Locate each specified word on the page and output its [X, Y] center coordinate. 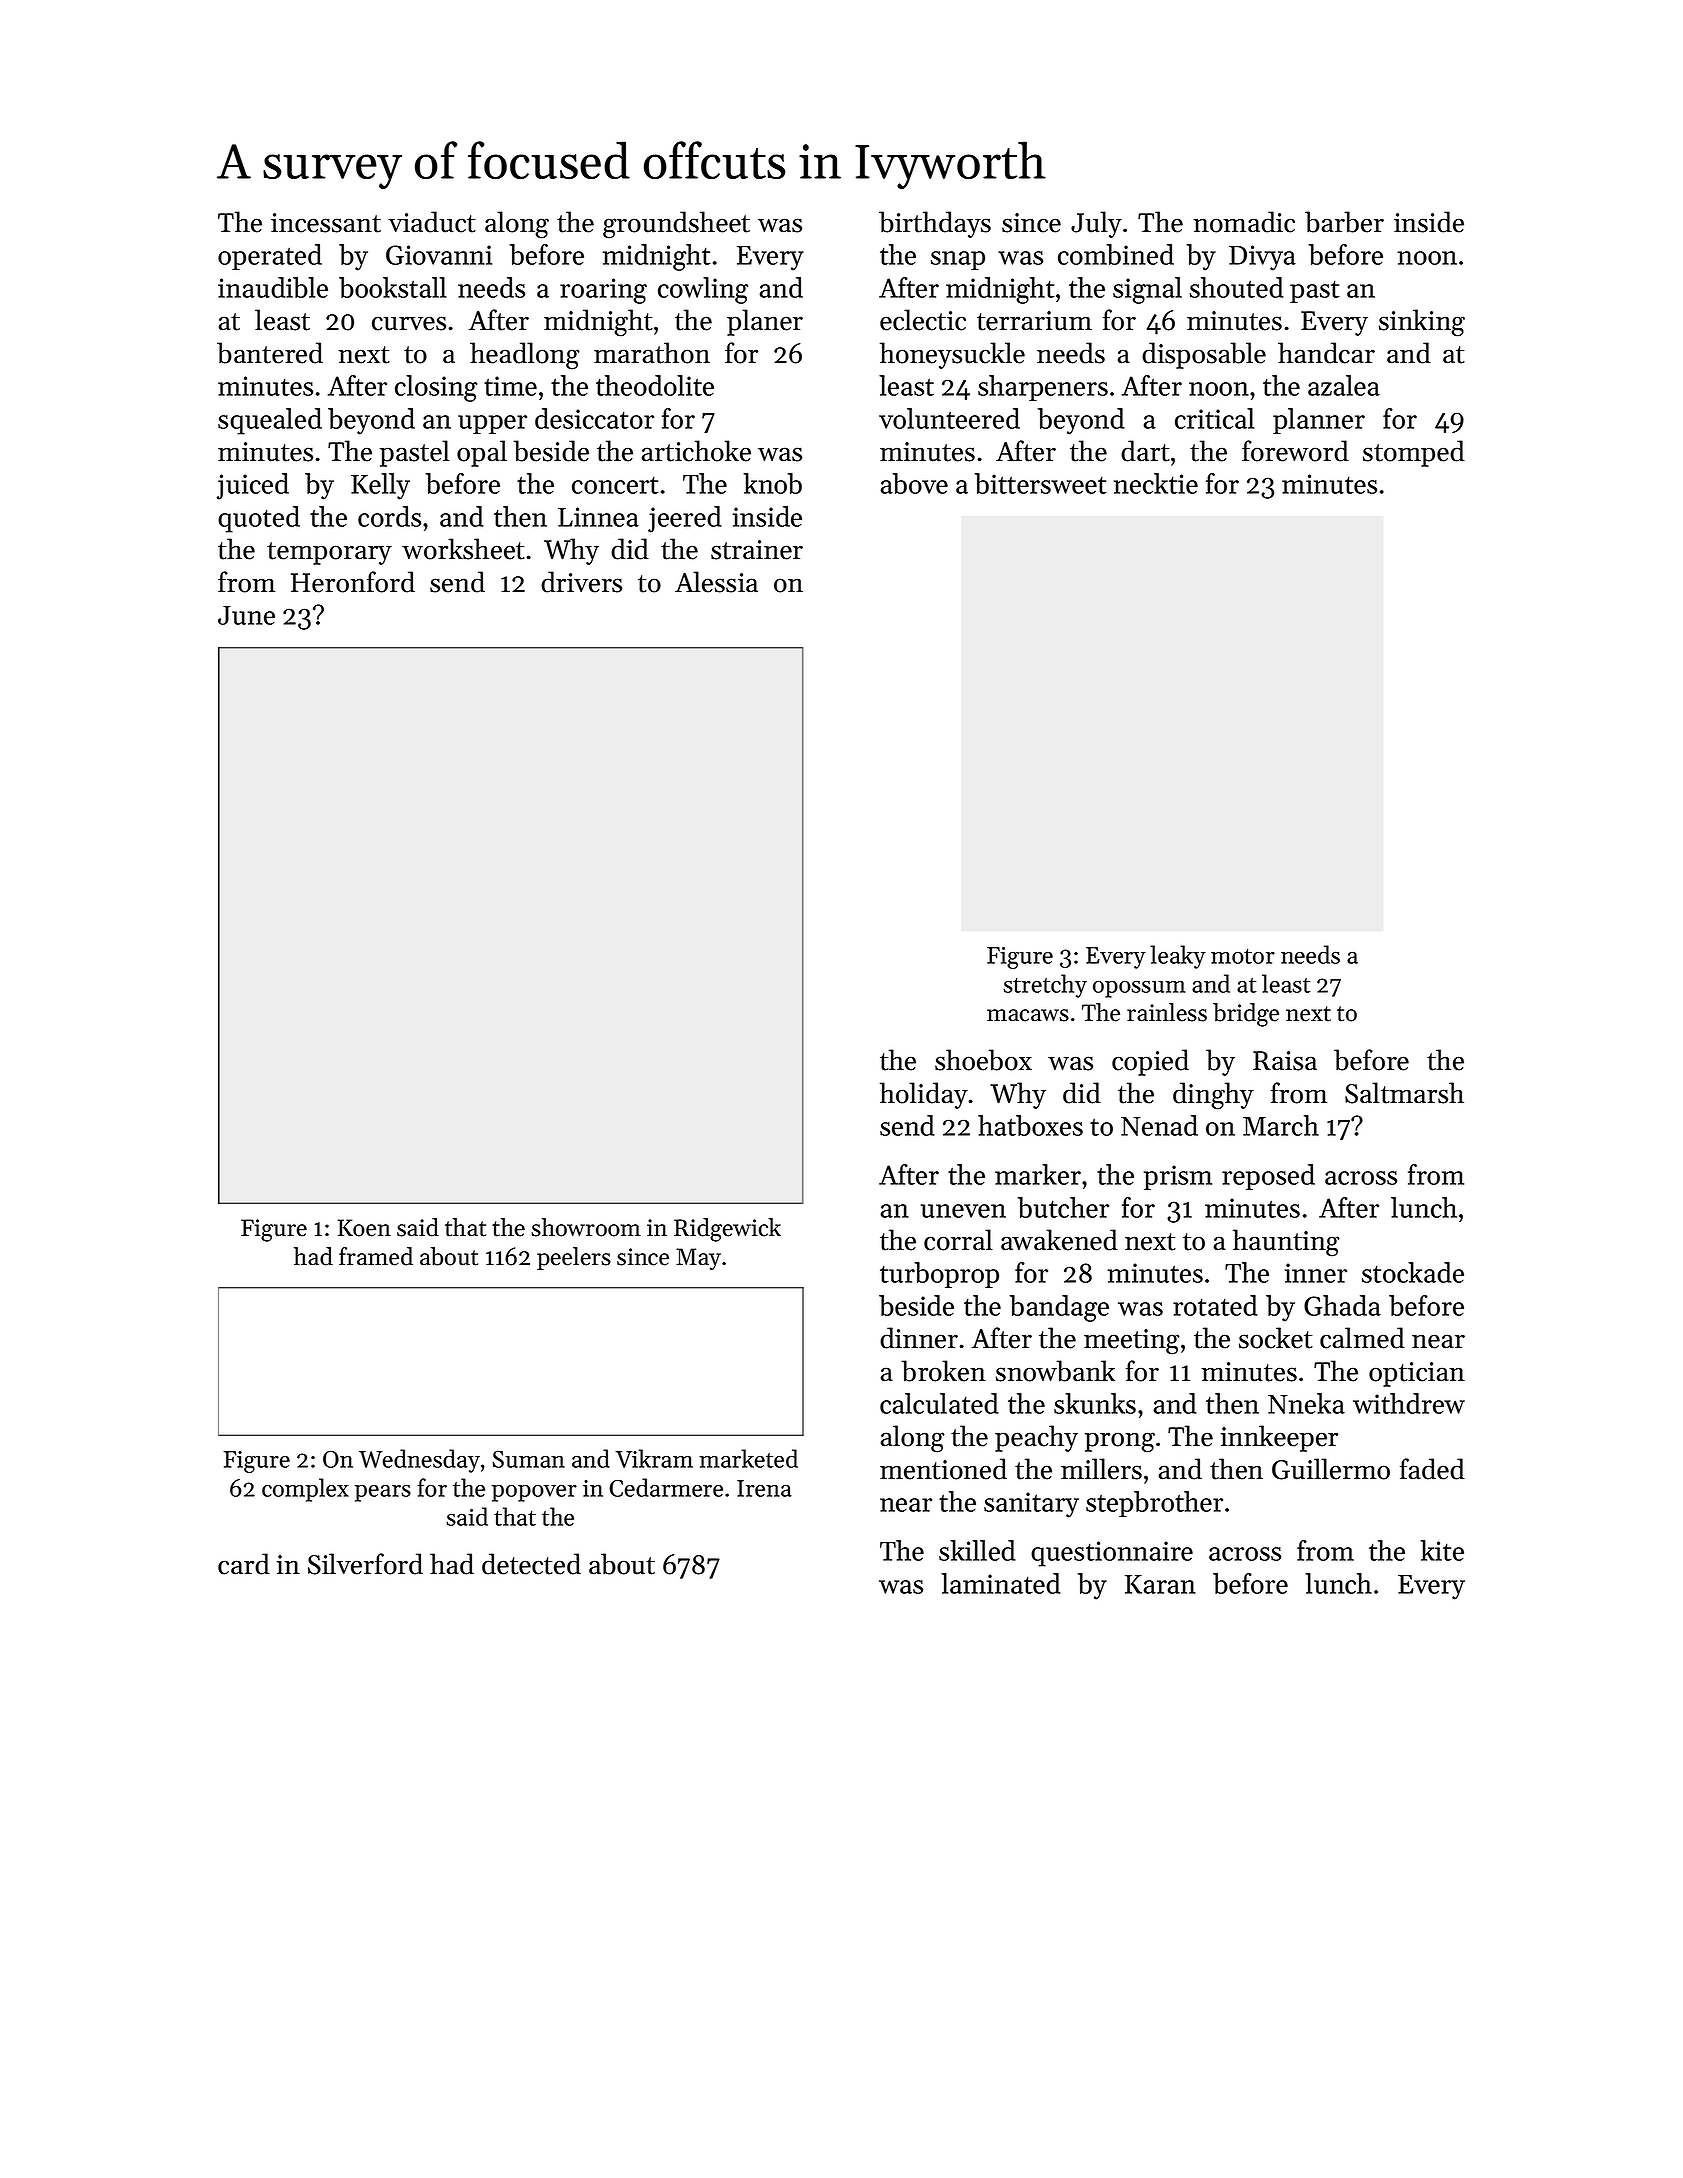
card [244, 1564]
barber [1344, 222]
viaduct [432, 222]
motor [1243, 956]
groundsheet [676, 225]
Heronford [353, 582]
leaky [1178, 957]
